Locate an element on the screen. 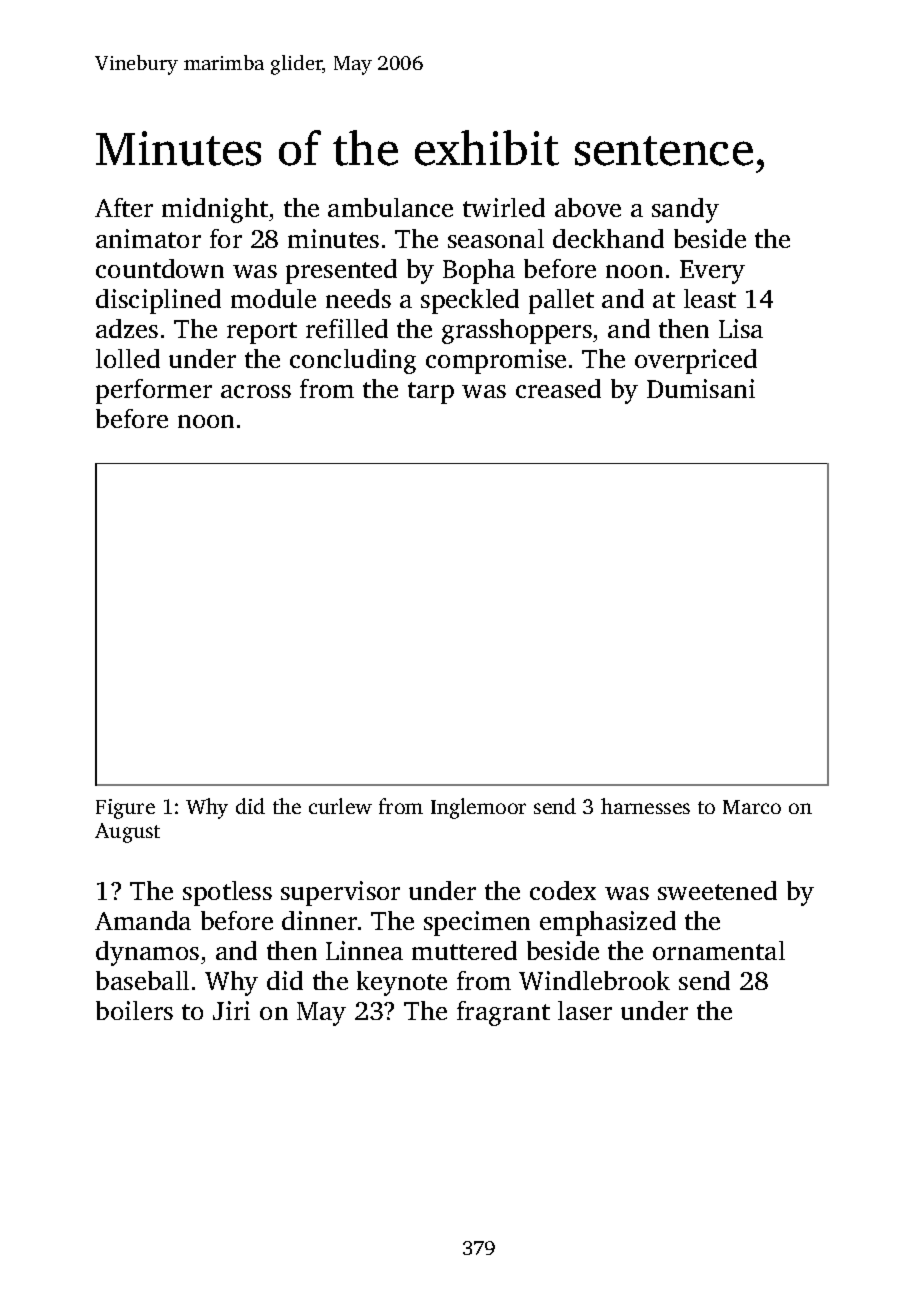 The width and height of the screenshot is (924, 1311). curlew is located at coordinates (340, 806).
